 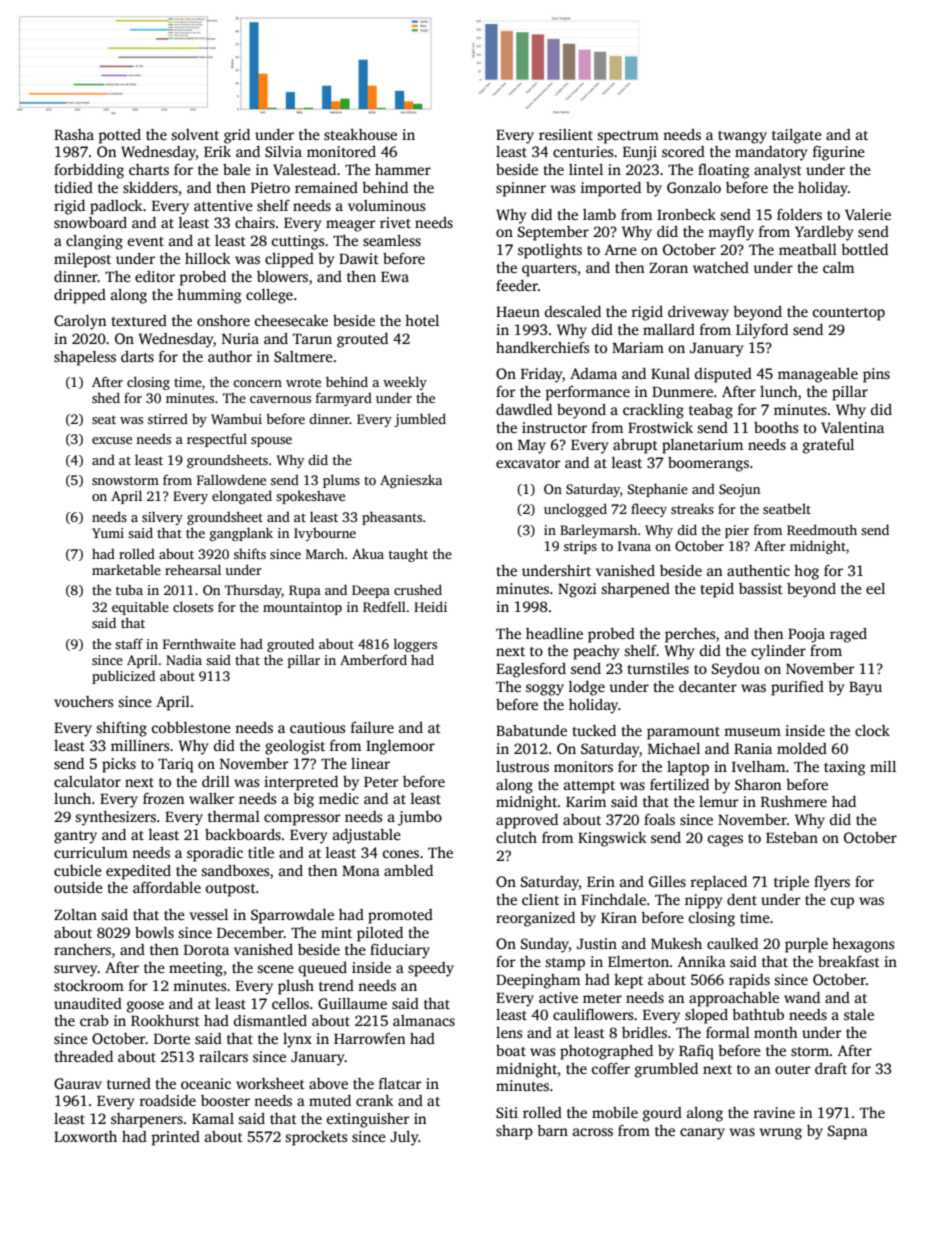 I want to click on lintel, so click(x=586, y=169).
